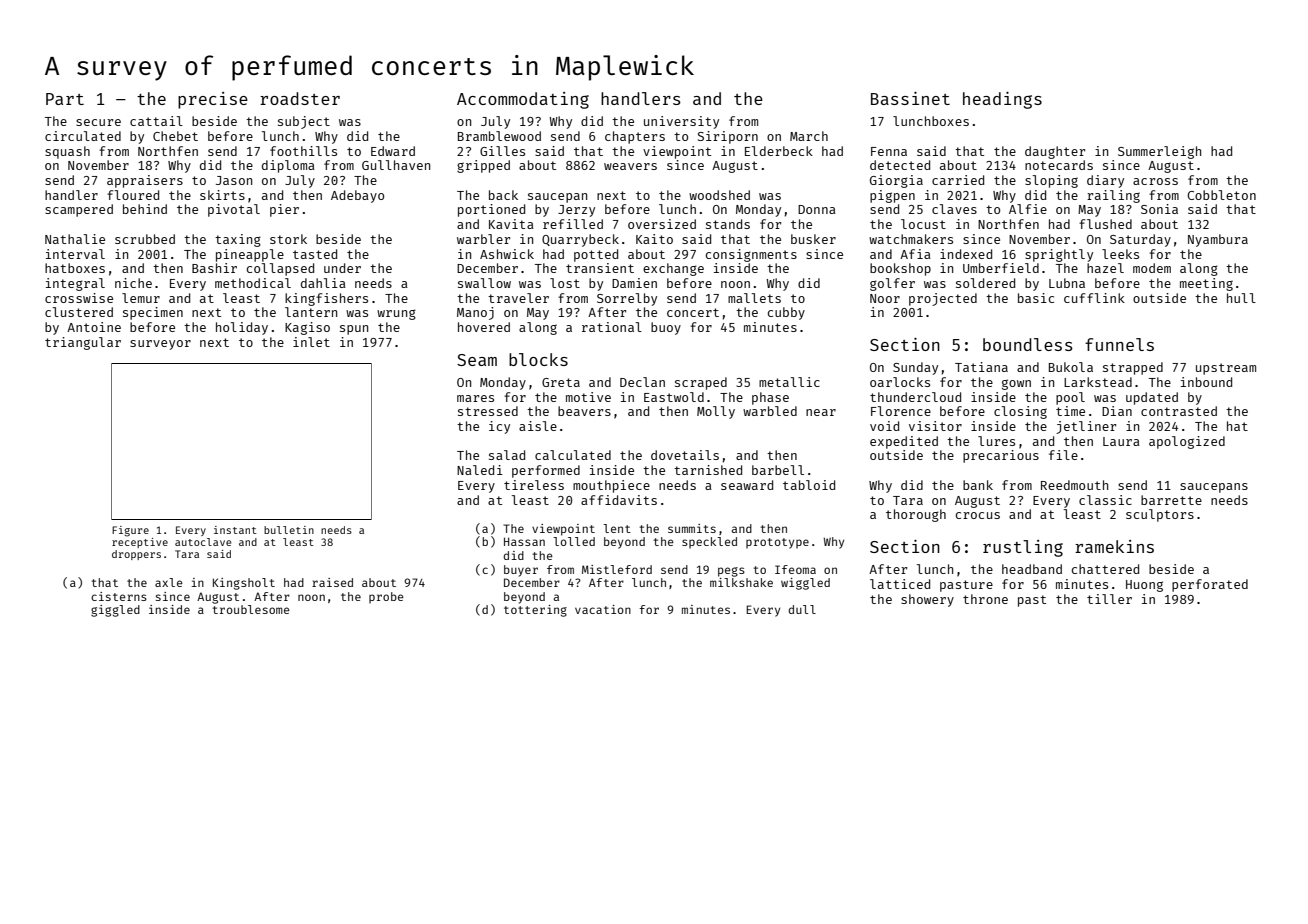  Describe the element at coordinates (307, 328) in the page. I see `Kagiso` at that location.
